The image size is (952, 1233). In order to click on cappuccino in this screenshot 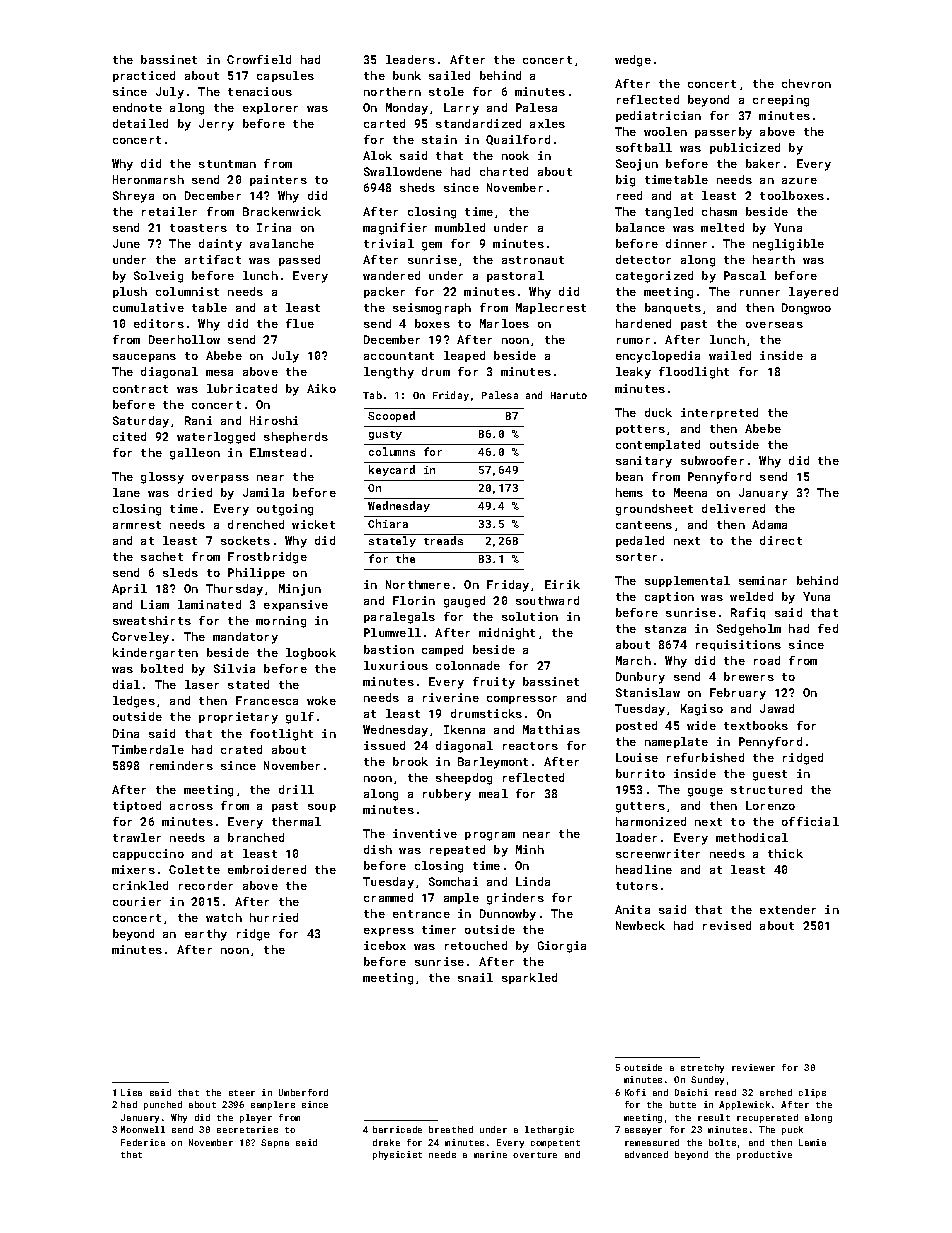, I will do `click(148, 854)`.
